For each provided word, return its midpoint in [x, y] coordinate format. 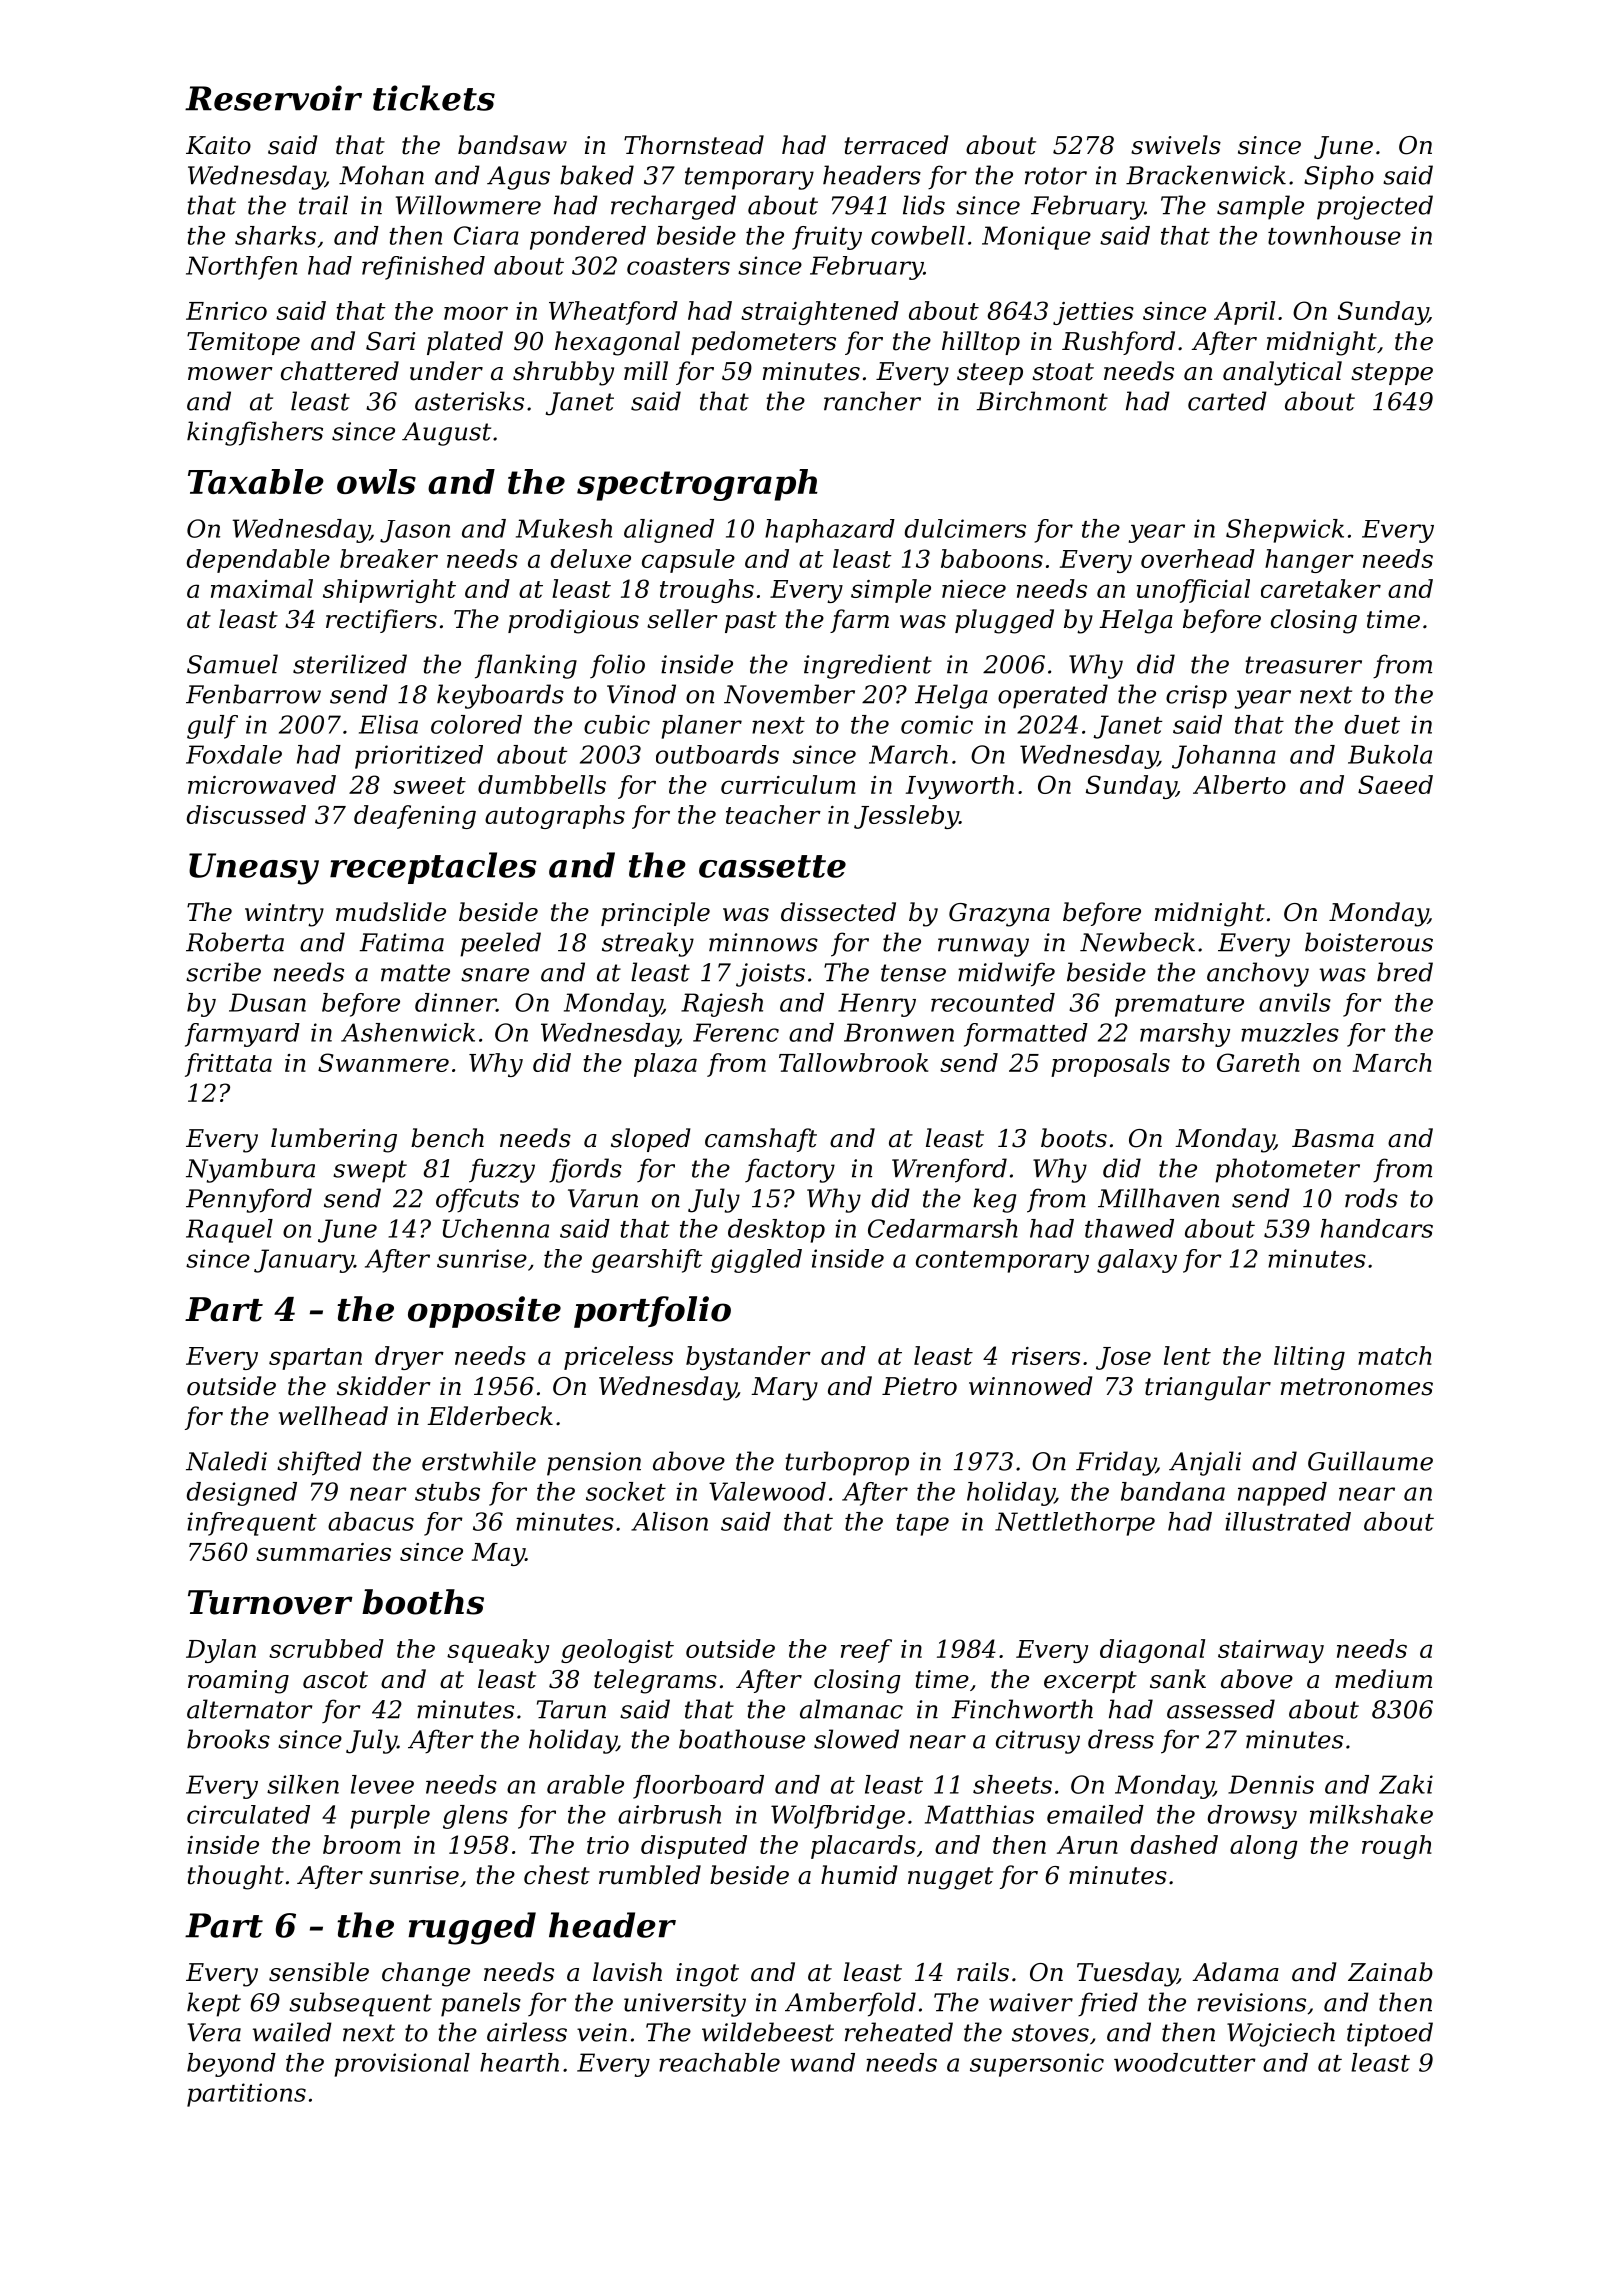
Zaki [1406, 1784]
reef [866, 1651]
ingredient [868, 666]
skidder [384, 1386]
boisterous [1369, 942]
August [446, 434]
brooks [228, 1739]
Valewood [767, 1491]
